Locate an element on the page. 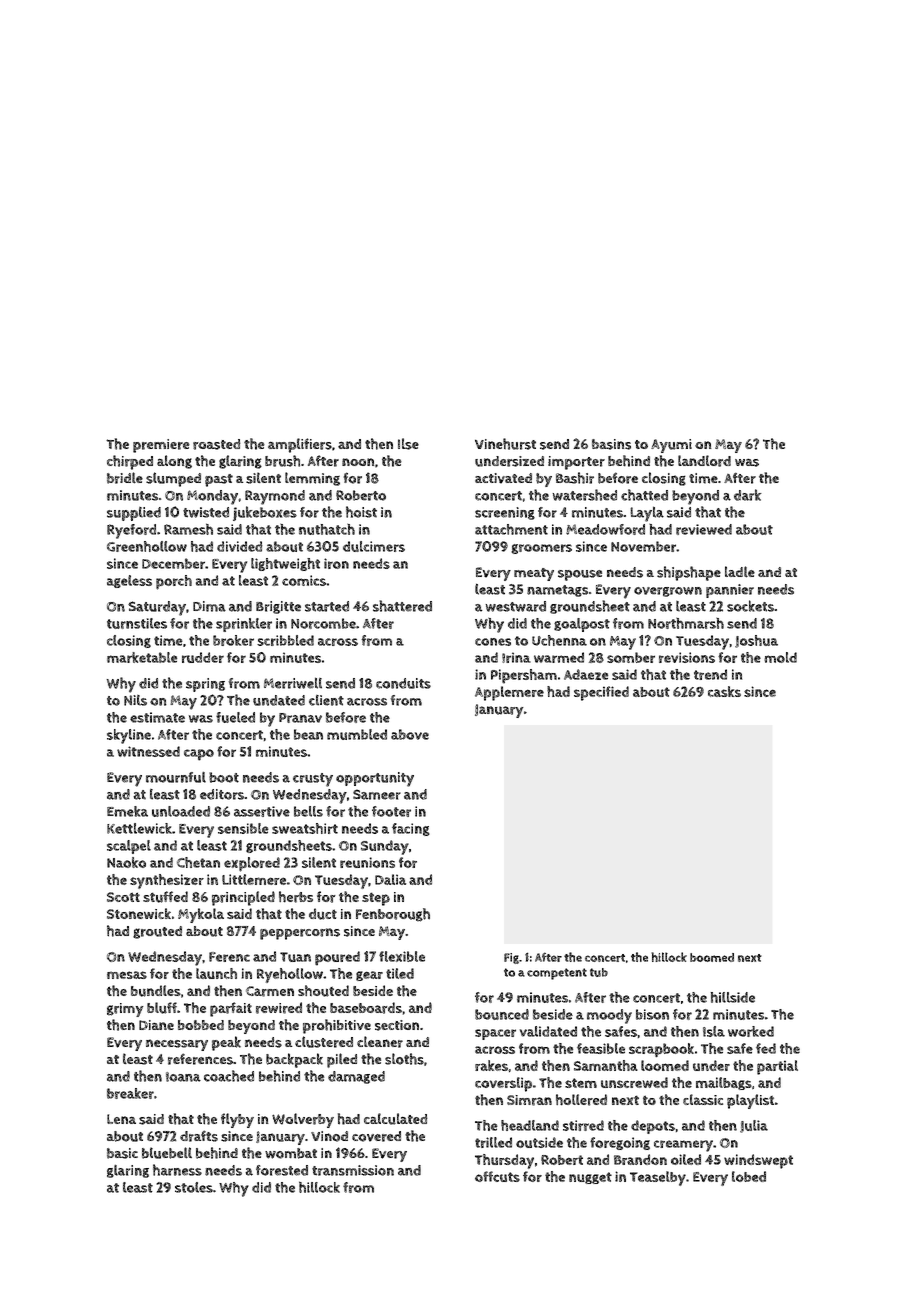 Image resolution: width=908 pixels, height=1316 pixels. casks is located at coordinates (724, 691).
